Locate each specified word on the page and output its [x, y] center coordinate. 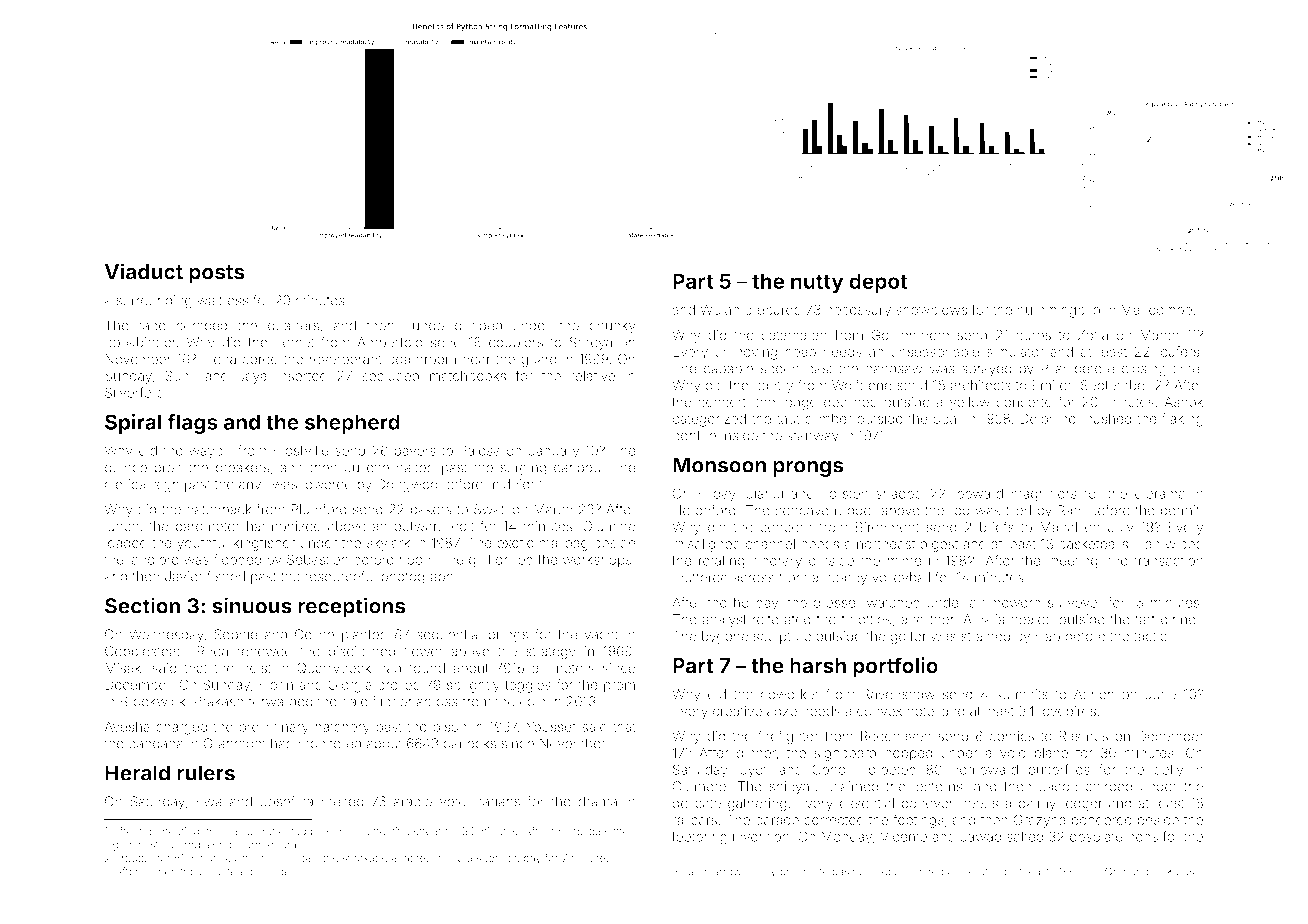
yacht [601, 636]
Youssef [551, 726]
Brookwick [153, 701]
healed [1032, 619]
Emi [1043, 385]
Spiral [133, 423]
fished [226, 576]
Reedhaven [896, 736]
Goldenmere [910, 334]
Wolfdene [862, 385]
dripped [478, 327]
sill [206, 871]
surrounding [154, 302]
